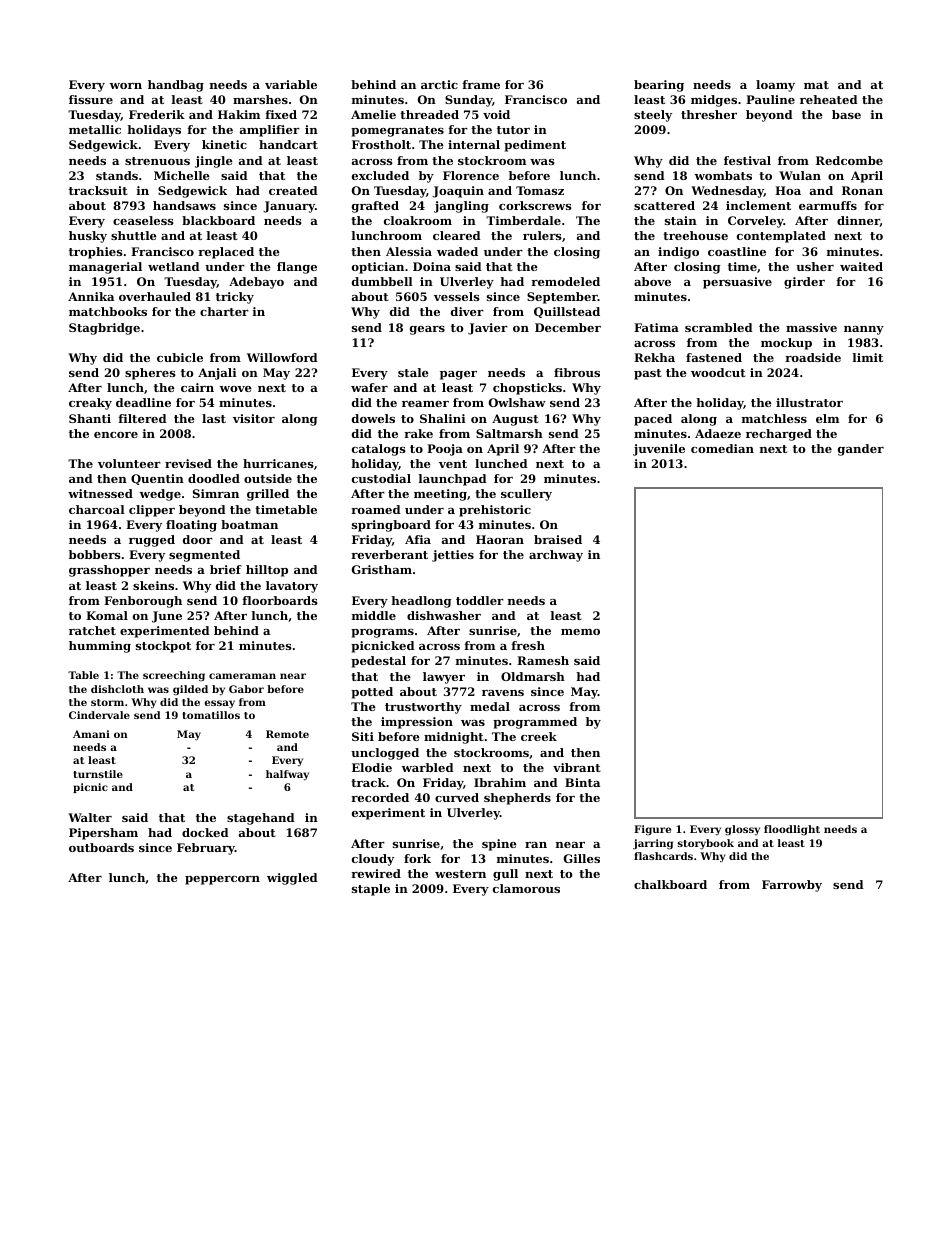 This page has width=952, height=1233. I want to click on Ronan, so click(862, 190).
